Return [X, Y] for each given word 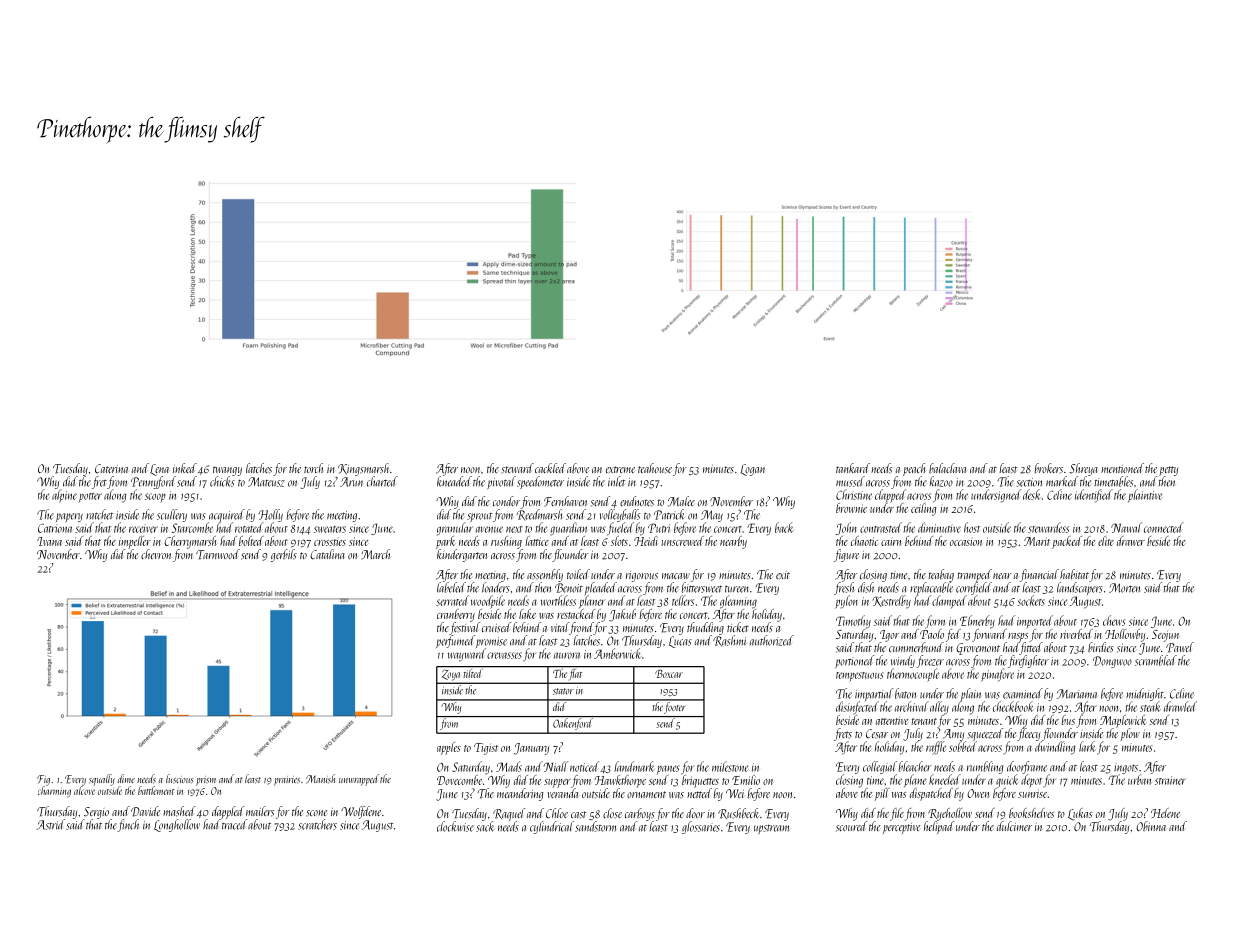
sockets [1031, 600]
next [514, 529]
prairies [287, 781]
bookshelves [1031, 813]
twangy [227, 471]
